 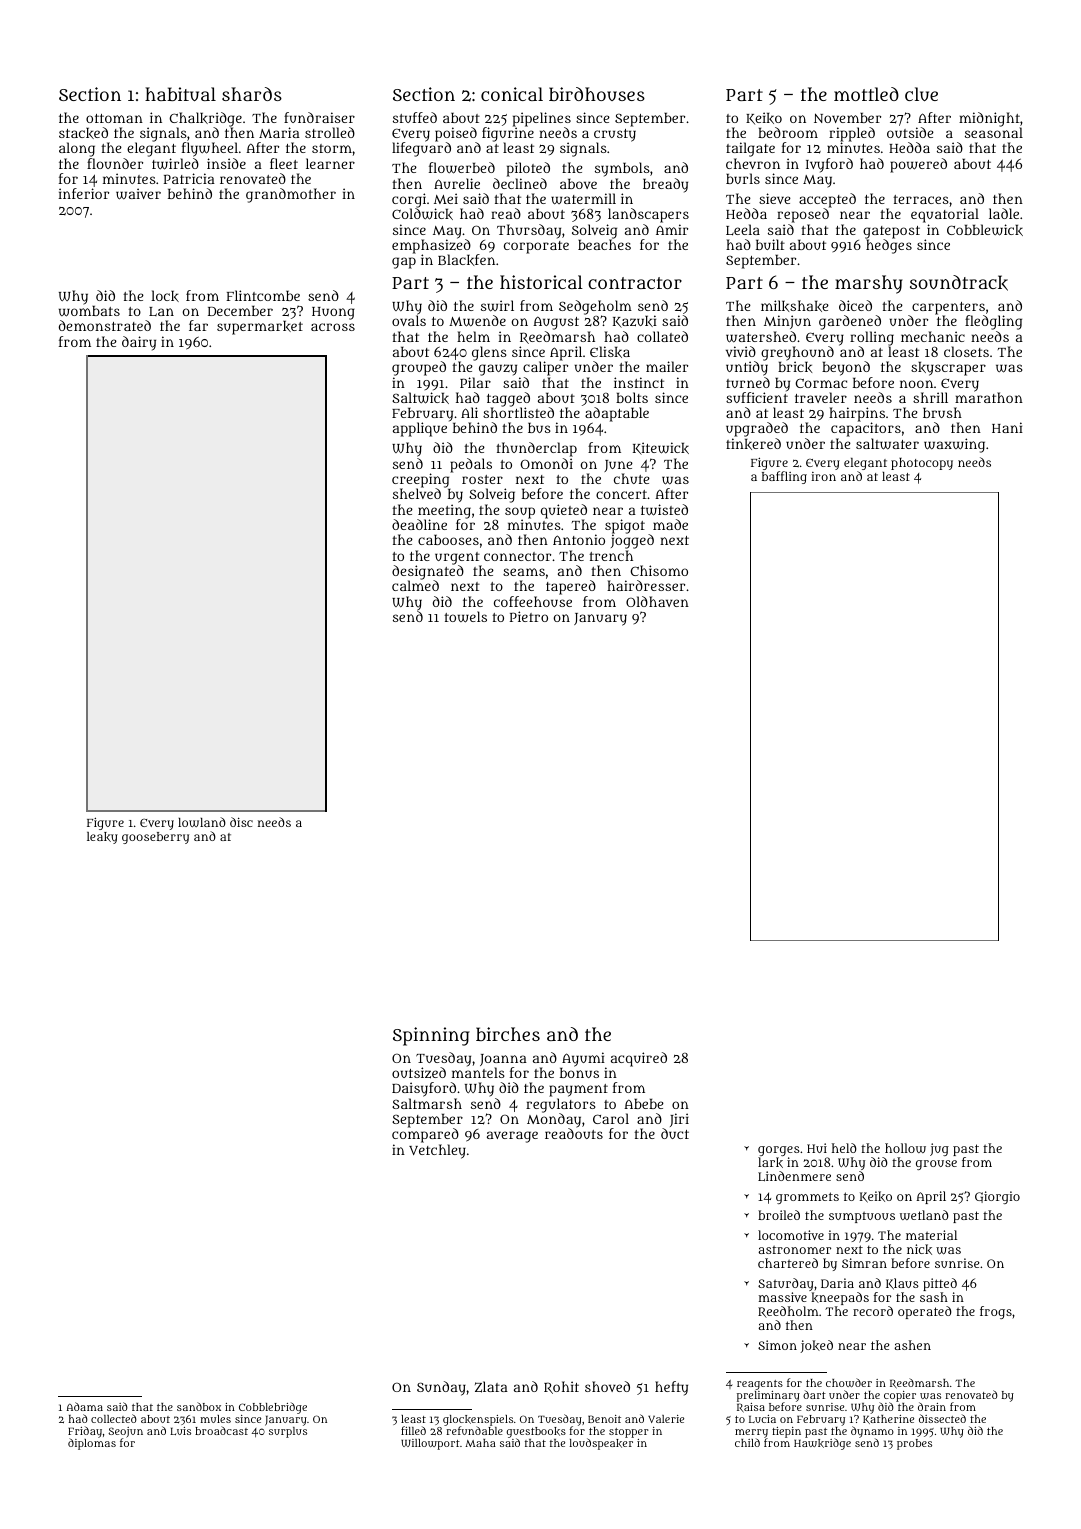 I want to click on Oldhaven, so click(x=657, y=601).
